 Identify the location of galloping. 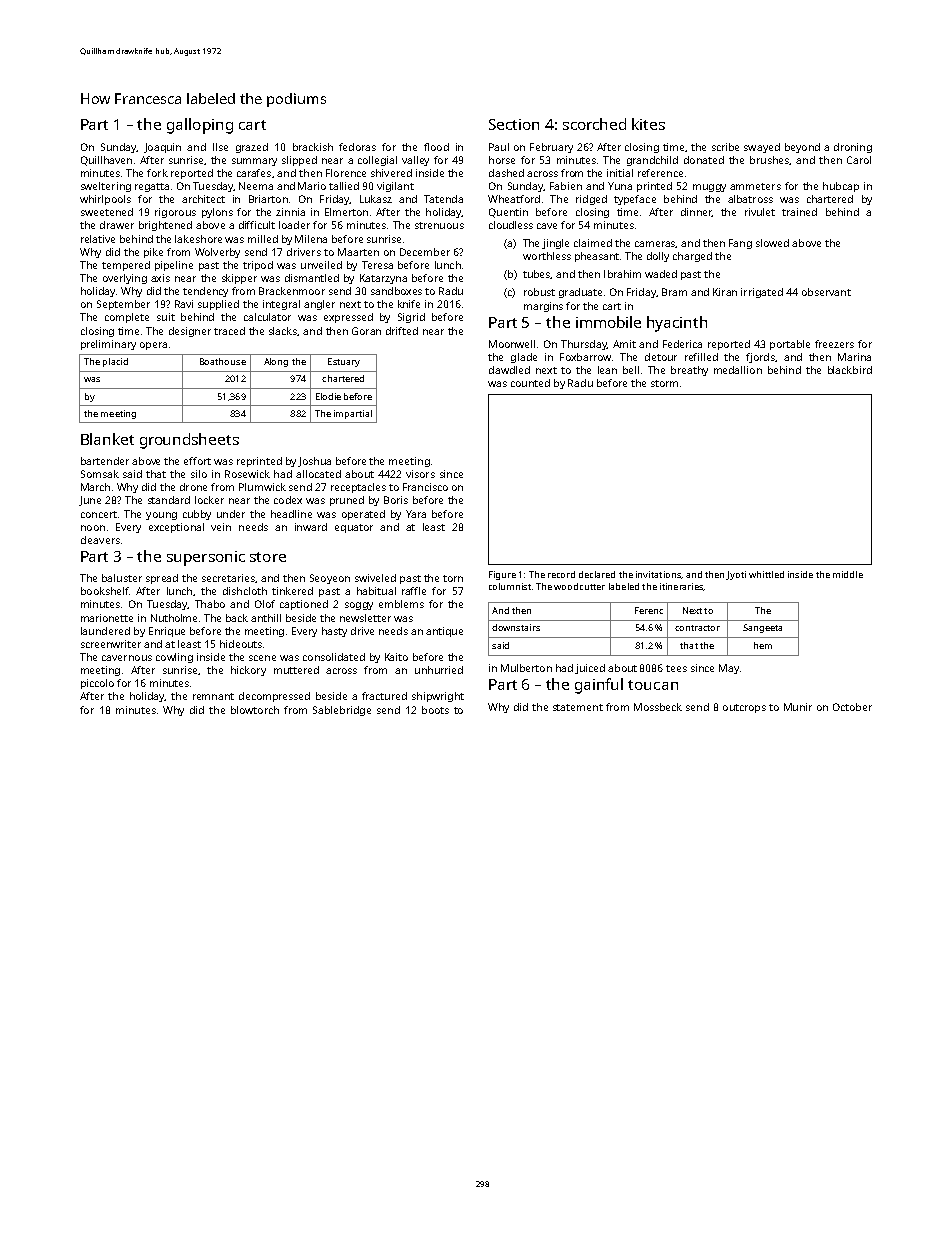
(200, 126).
